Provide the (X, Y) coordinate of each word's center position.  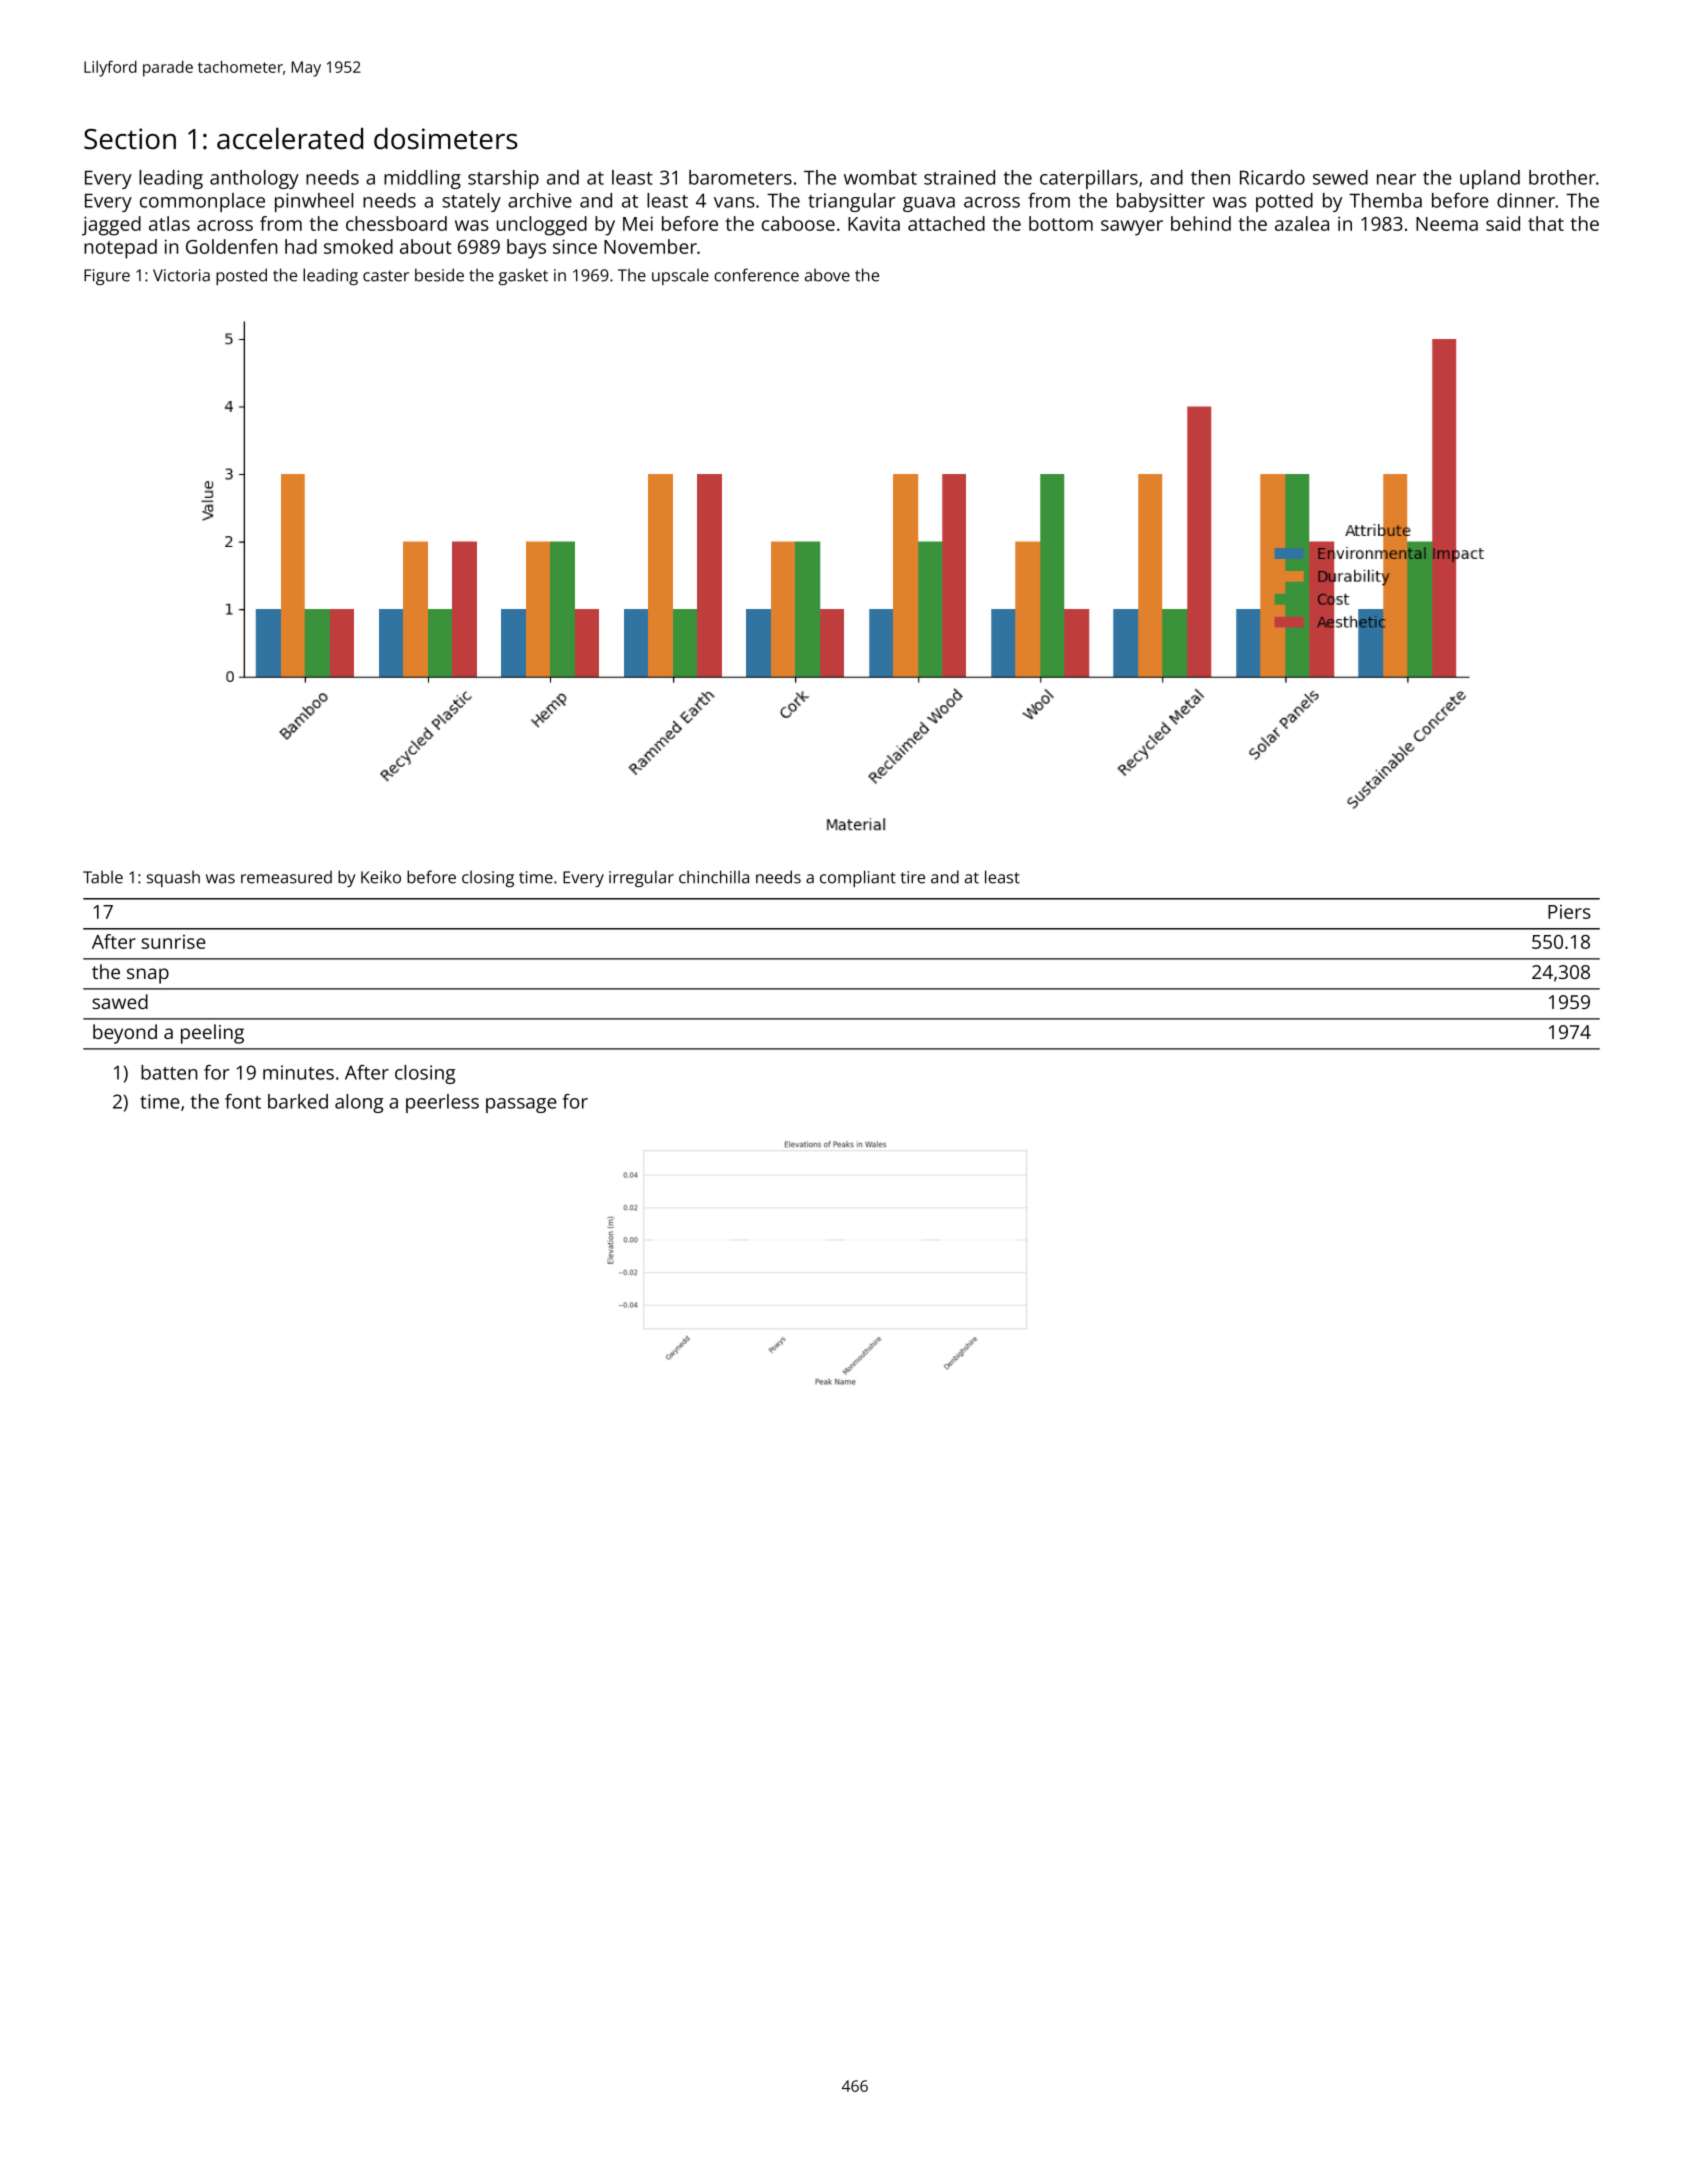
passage (521, 1105)
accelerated (290, 139)
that (1546, 223)
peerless (442, 1103)
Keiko (381, 877)
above (827, 275)
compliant (858, 878)
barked (298, 1101)
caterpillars (1089, 179)
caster (386, 276)
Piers (1569, 912)
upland (1490, 179)
